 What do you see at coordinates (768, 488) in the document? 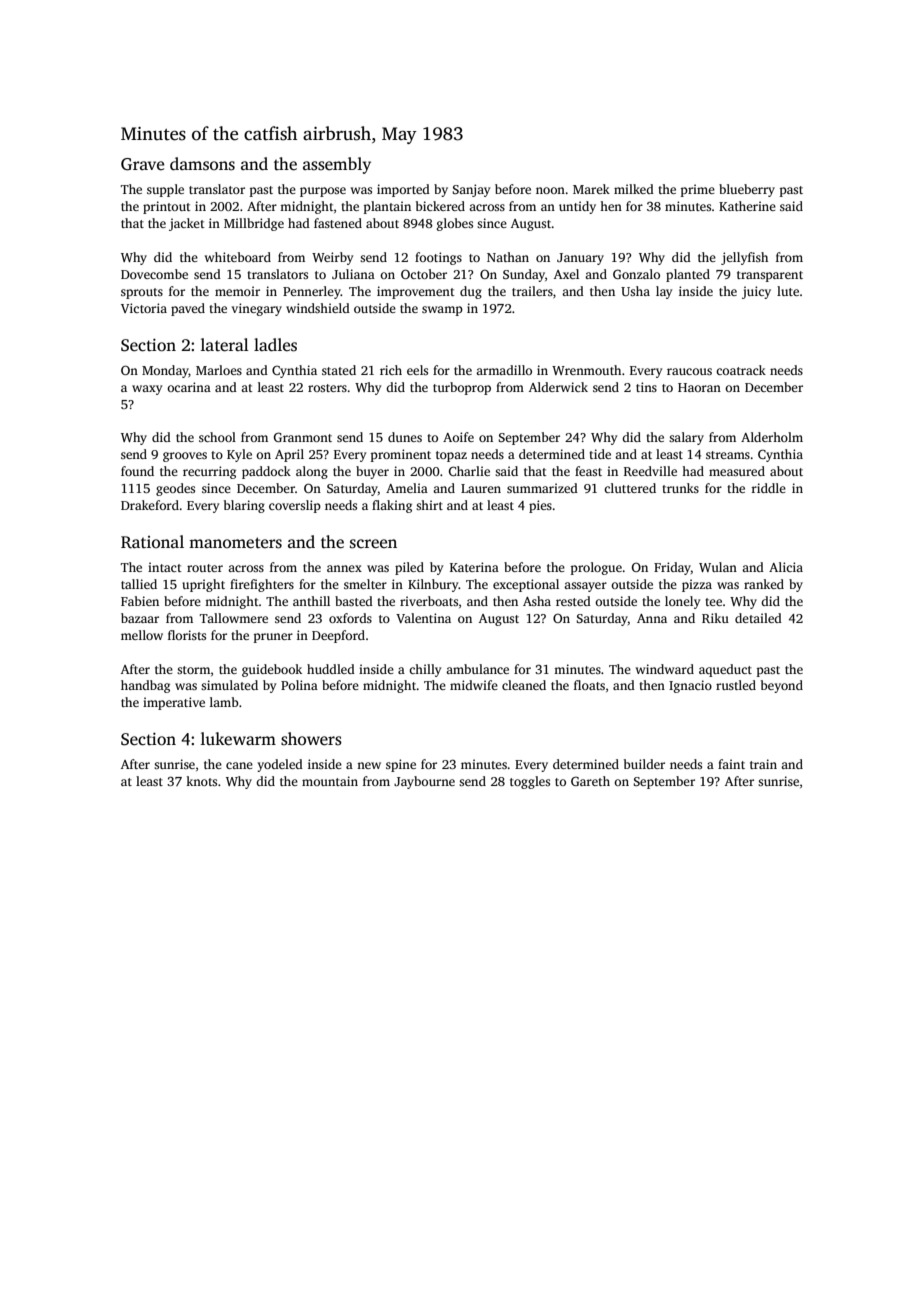
I see `riddle` at bounding box center [768, 488].
